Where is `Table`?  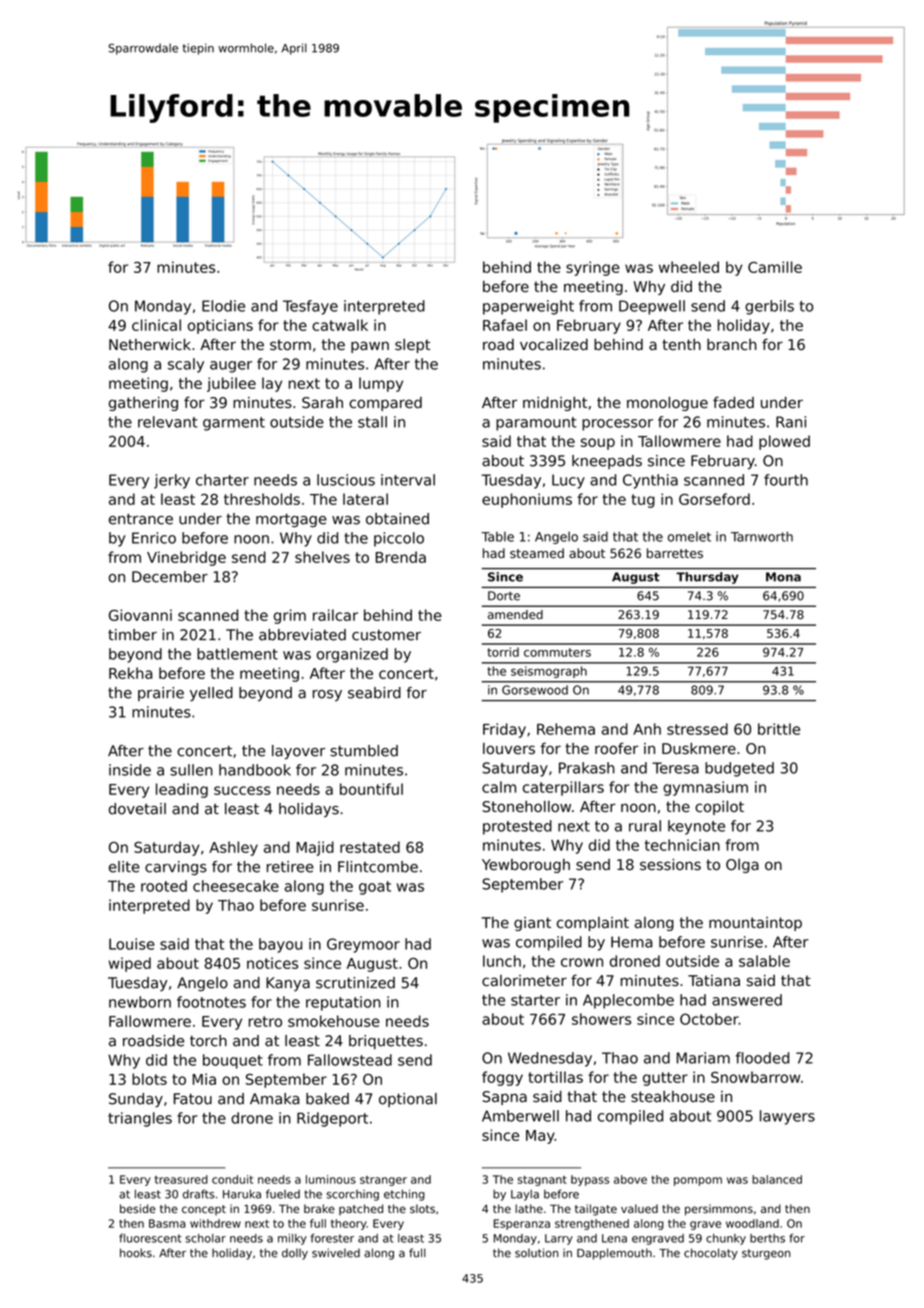
Table is located at coordinates (497, 537).
